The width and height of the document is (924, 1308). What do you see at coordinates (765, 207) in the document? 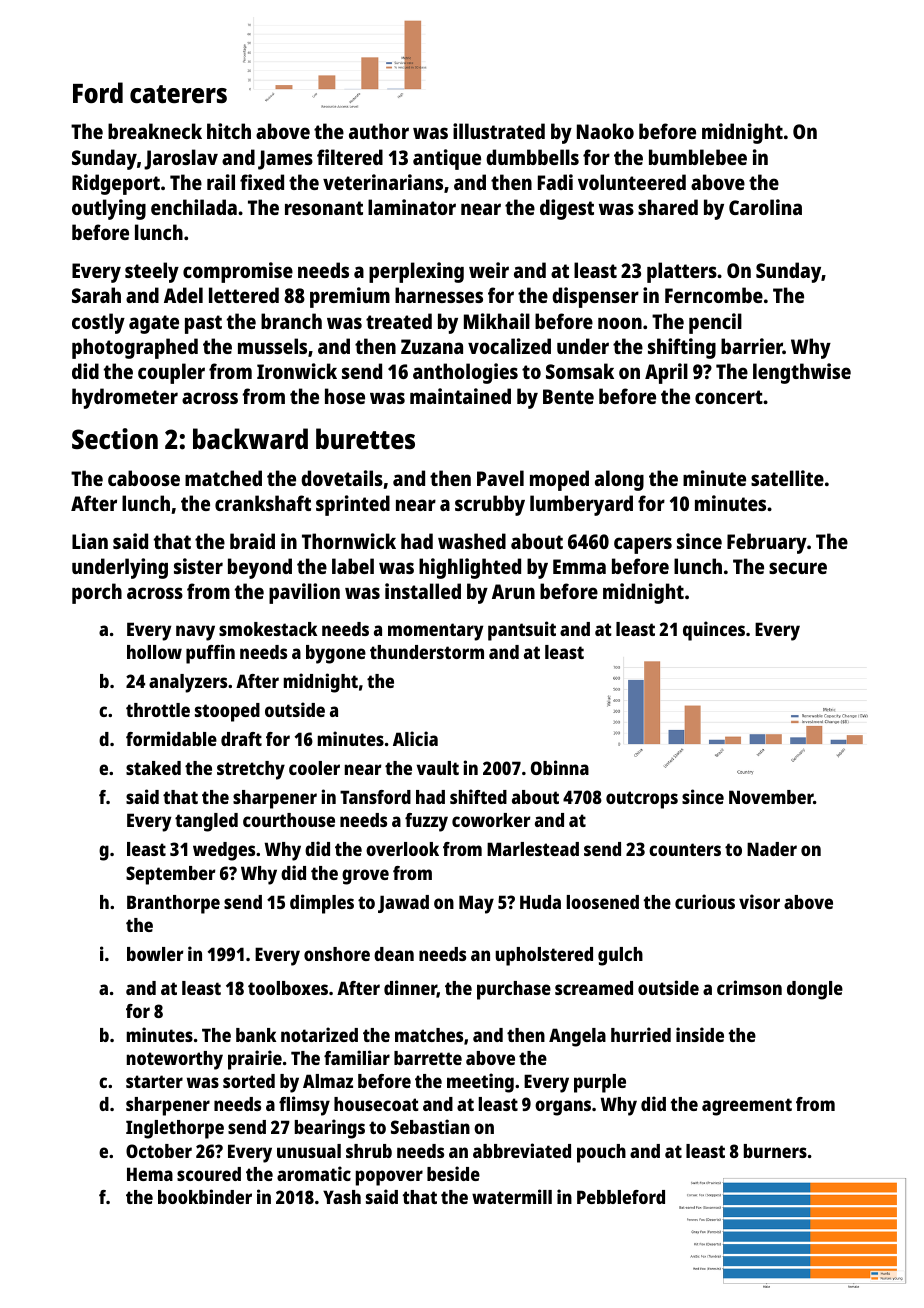
I see `Carolina` at bounding box center [765, 207].
